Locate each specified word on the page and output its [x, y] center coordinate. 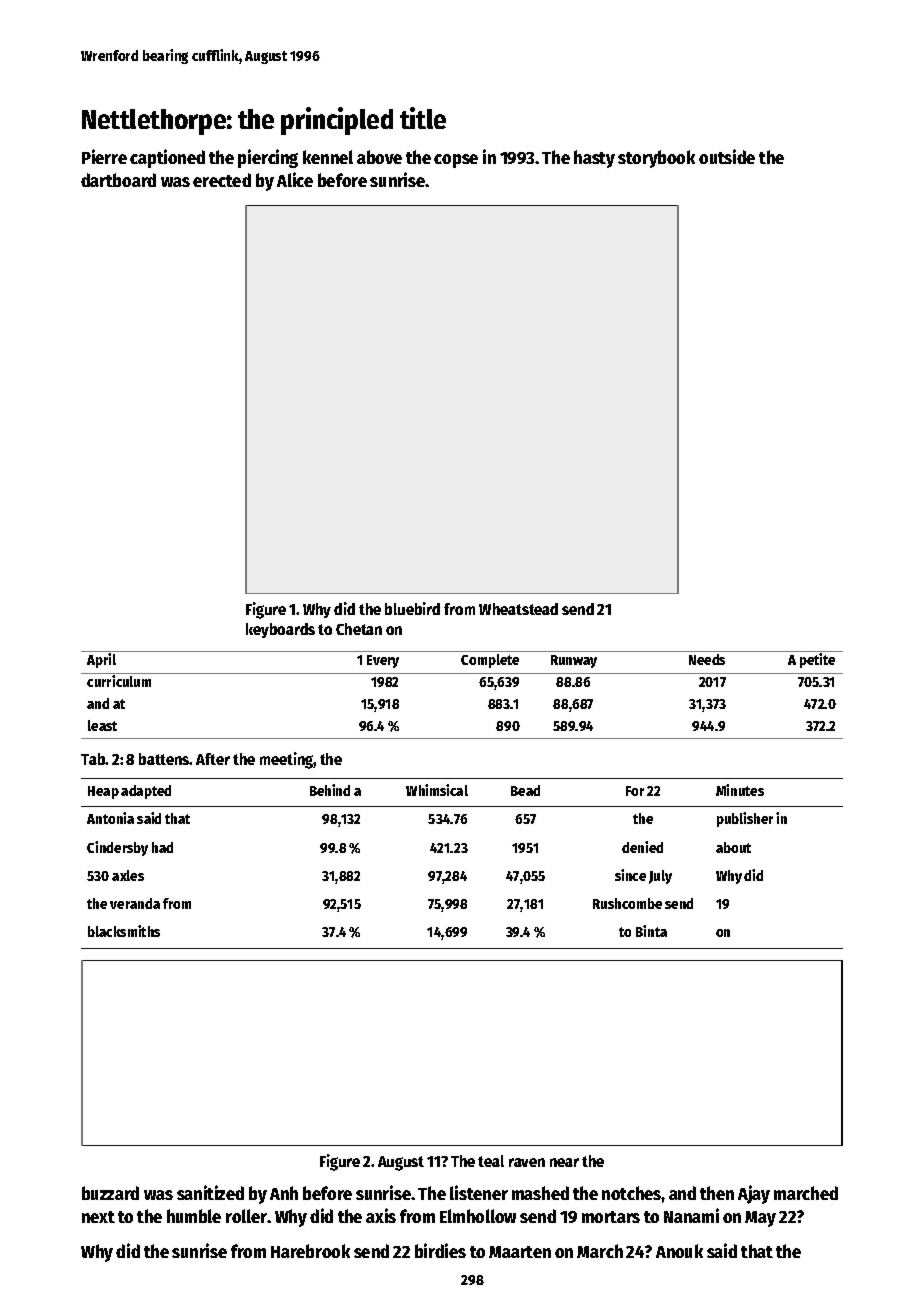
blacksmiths [124, 931]
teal [491, 1161]
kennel [328, 157]
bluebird [412, 608]
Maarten [520, 1252]
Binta [651, 931]
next [98, 1217]
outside [727, 156]
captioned [167, 158]
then [717, 1193]
